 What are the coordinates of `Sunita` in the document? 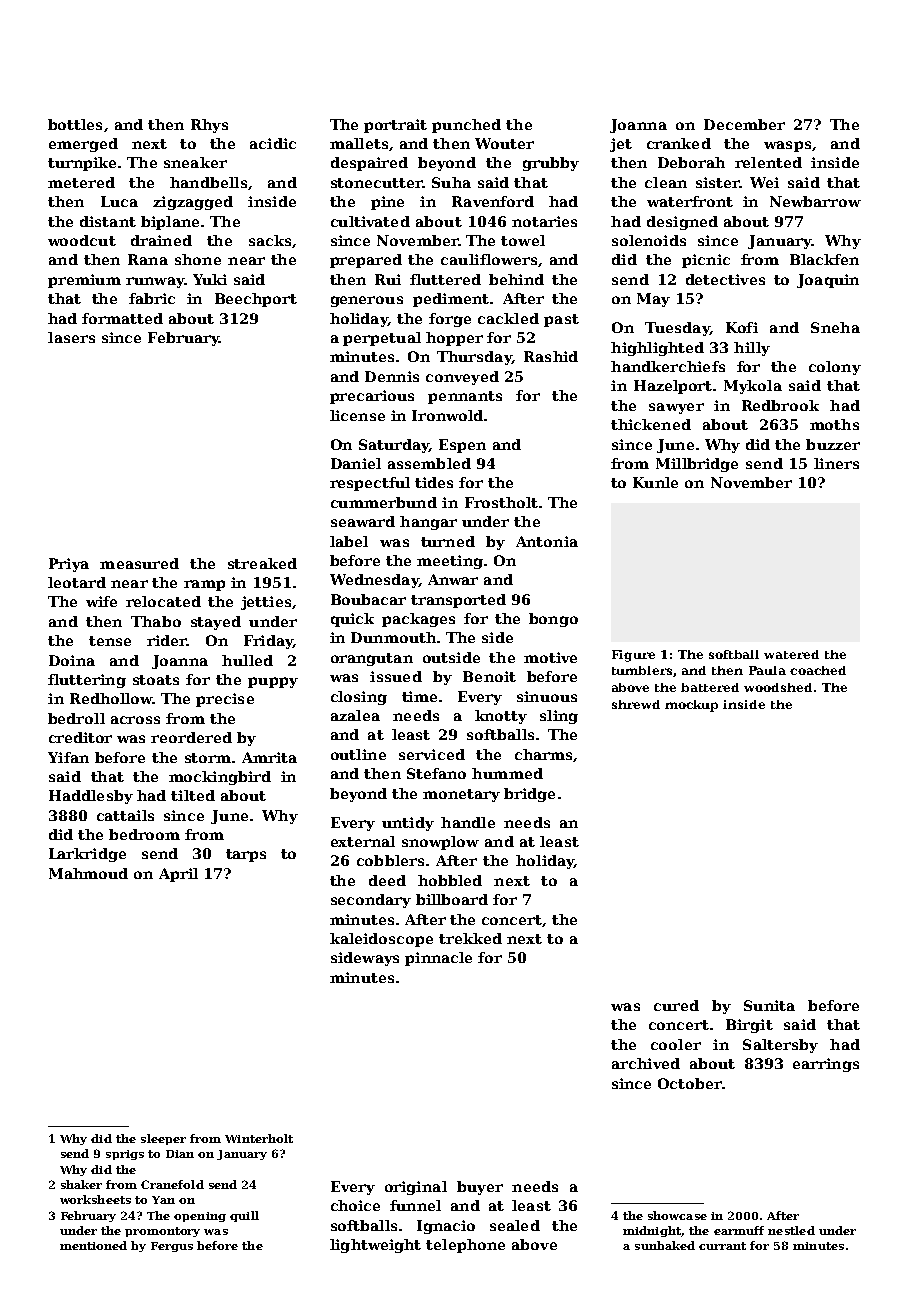 It's located at (769, 1005).
